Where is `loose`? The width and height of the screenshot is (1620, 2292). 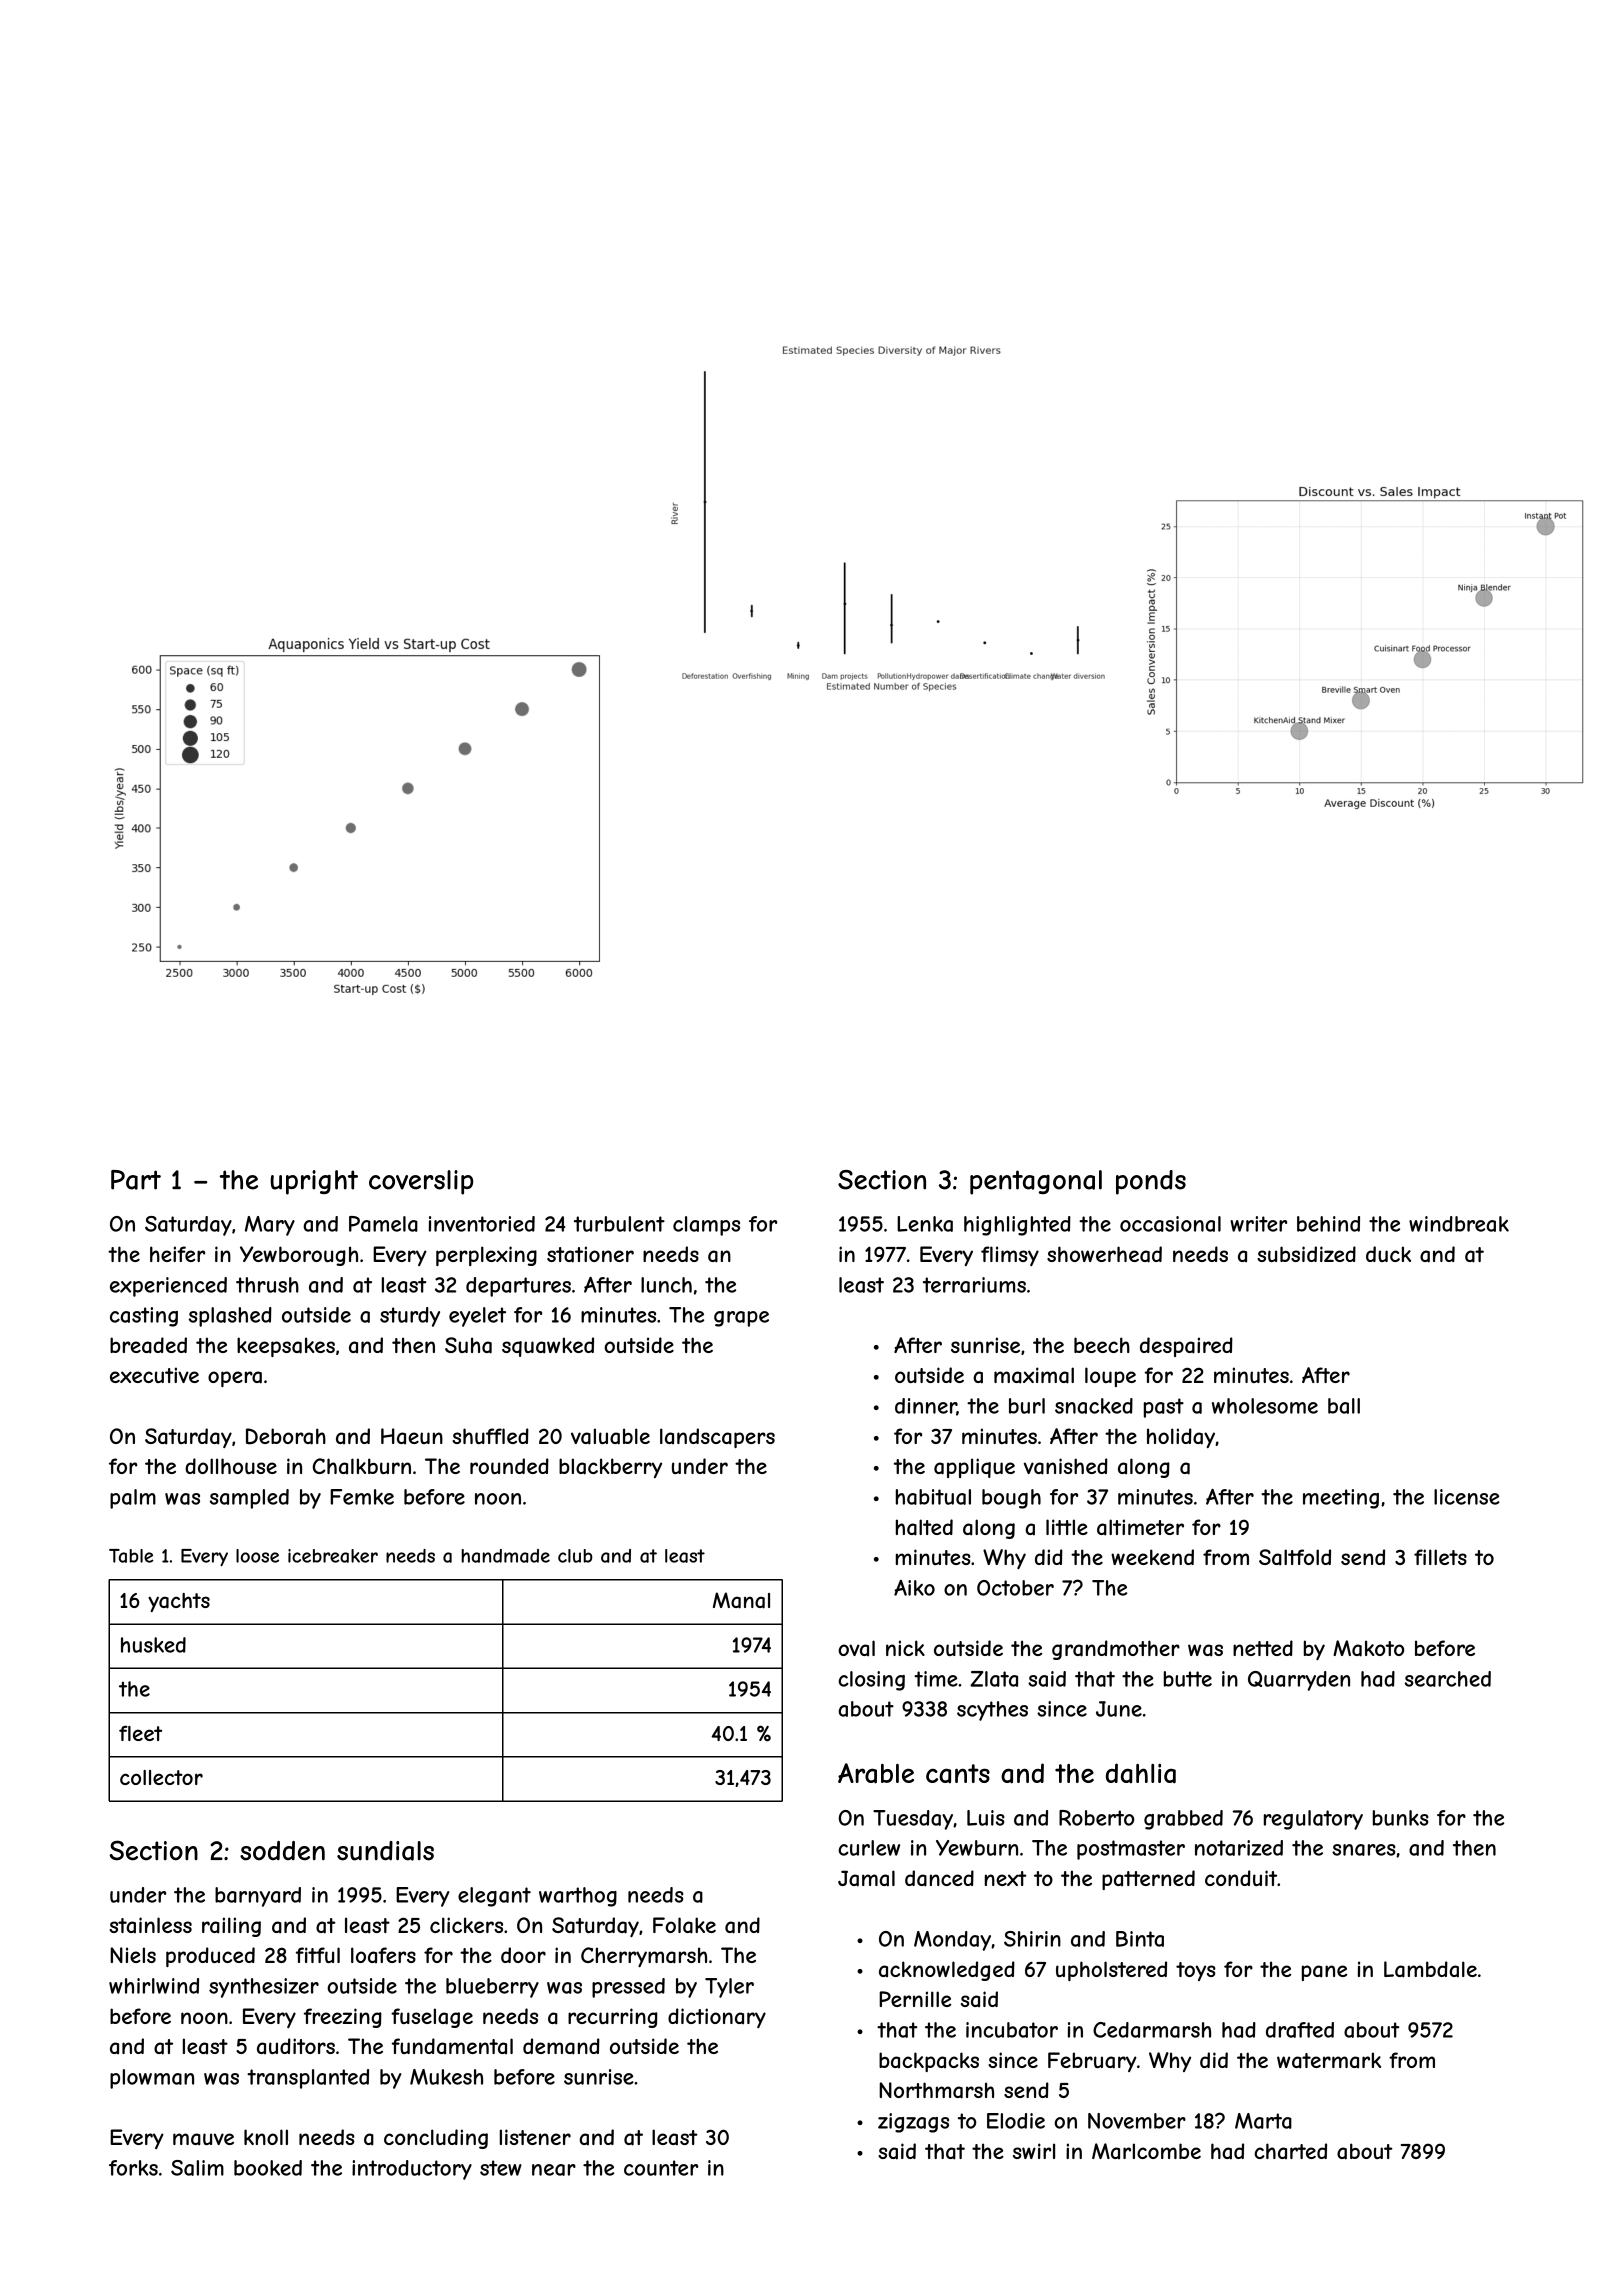
loose is located at coordinates (257, 1556).
